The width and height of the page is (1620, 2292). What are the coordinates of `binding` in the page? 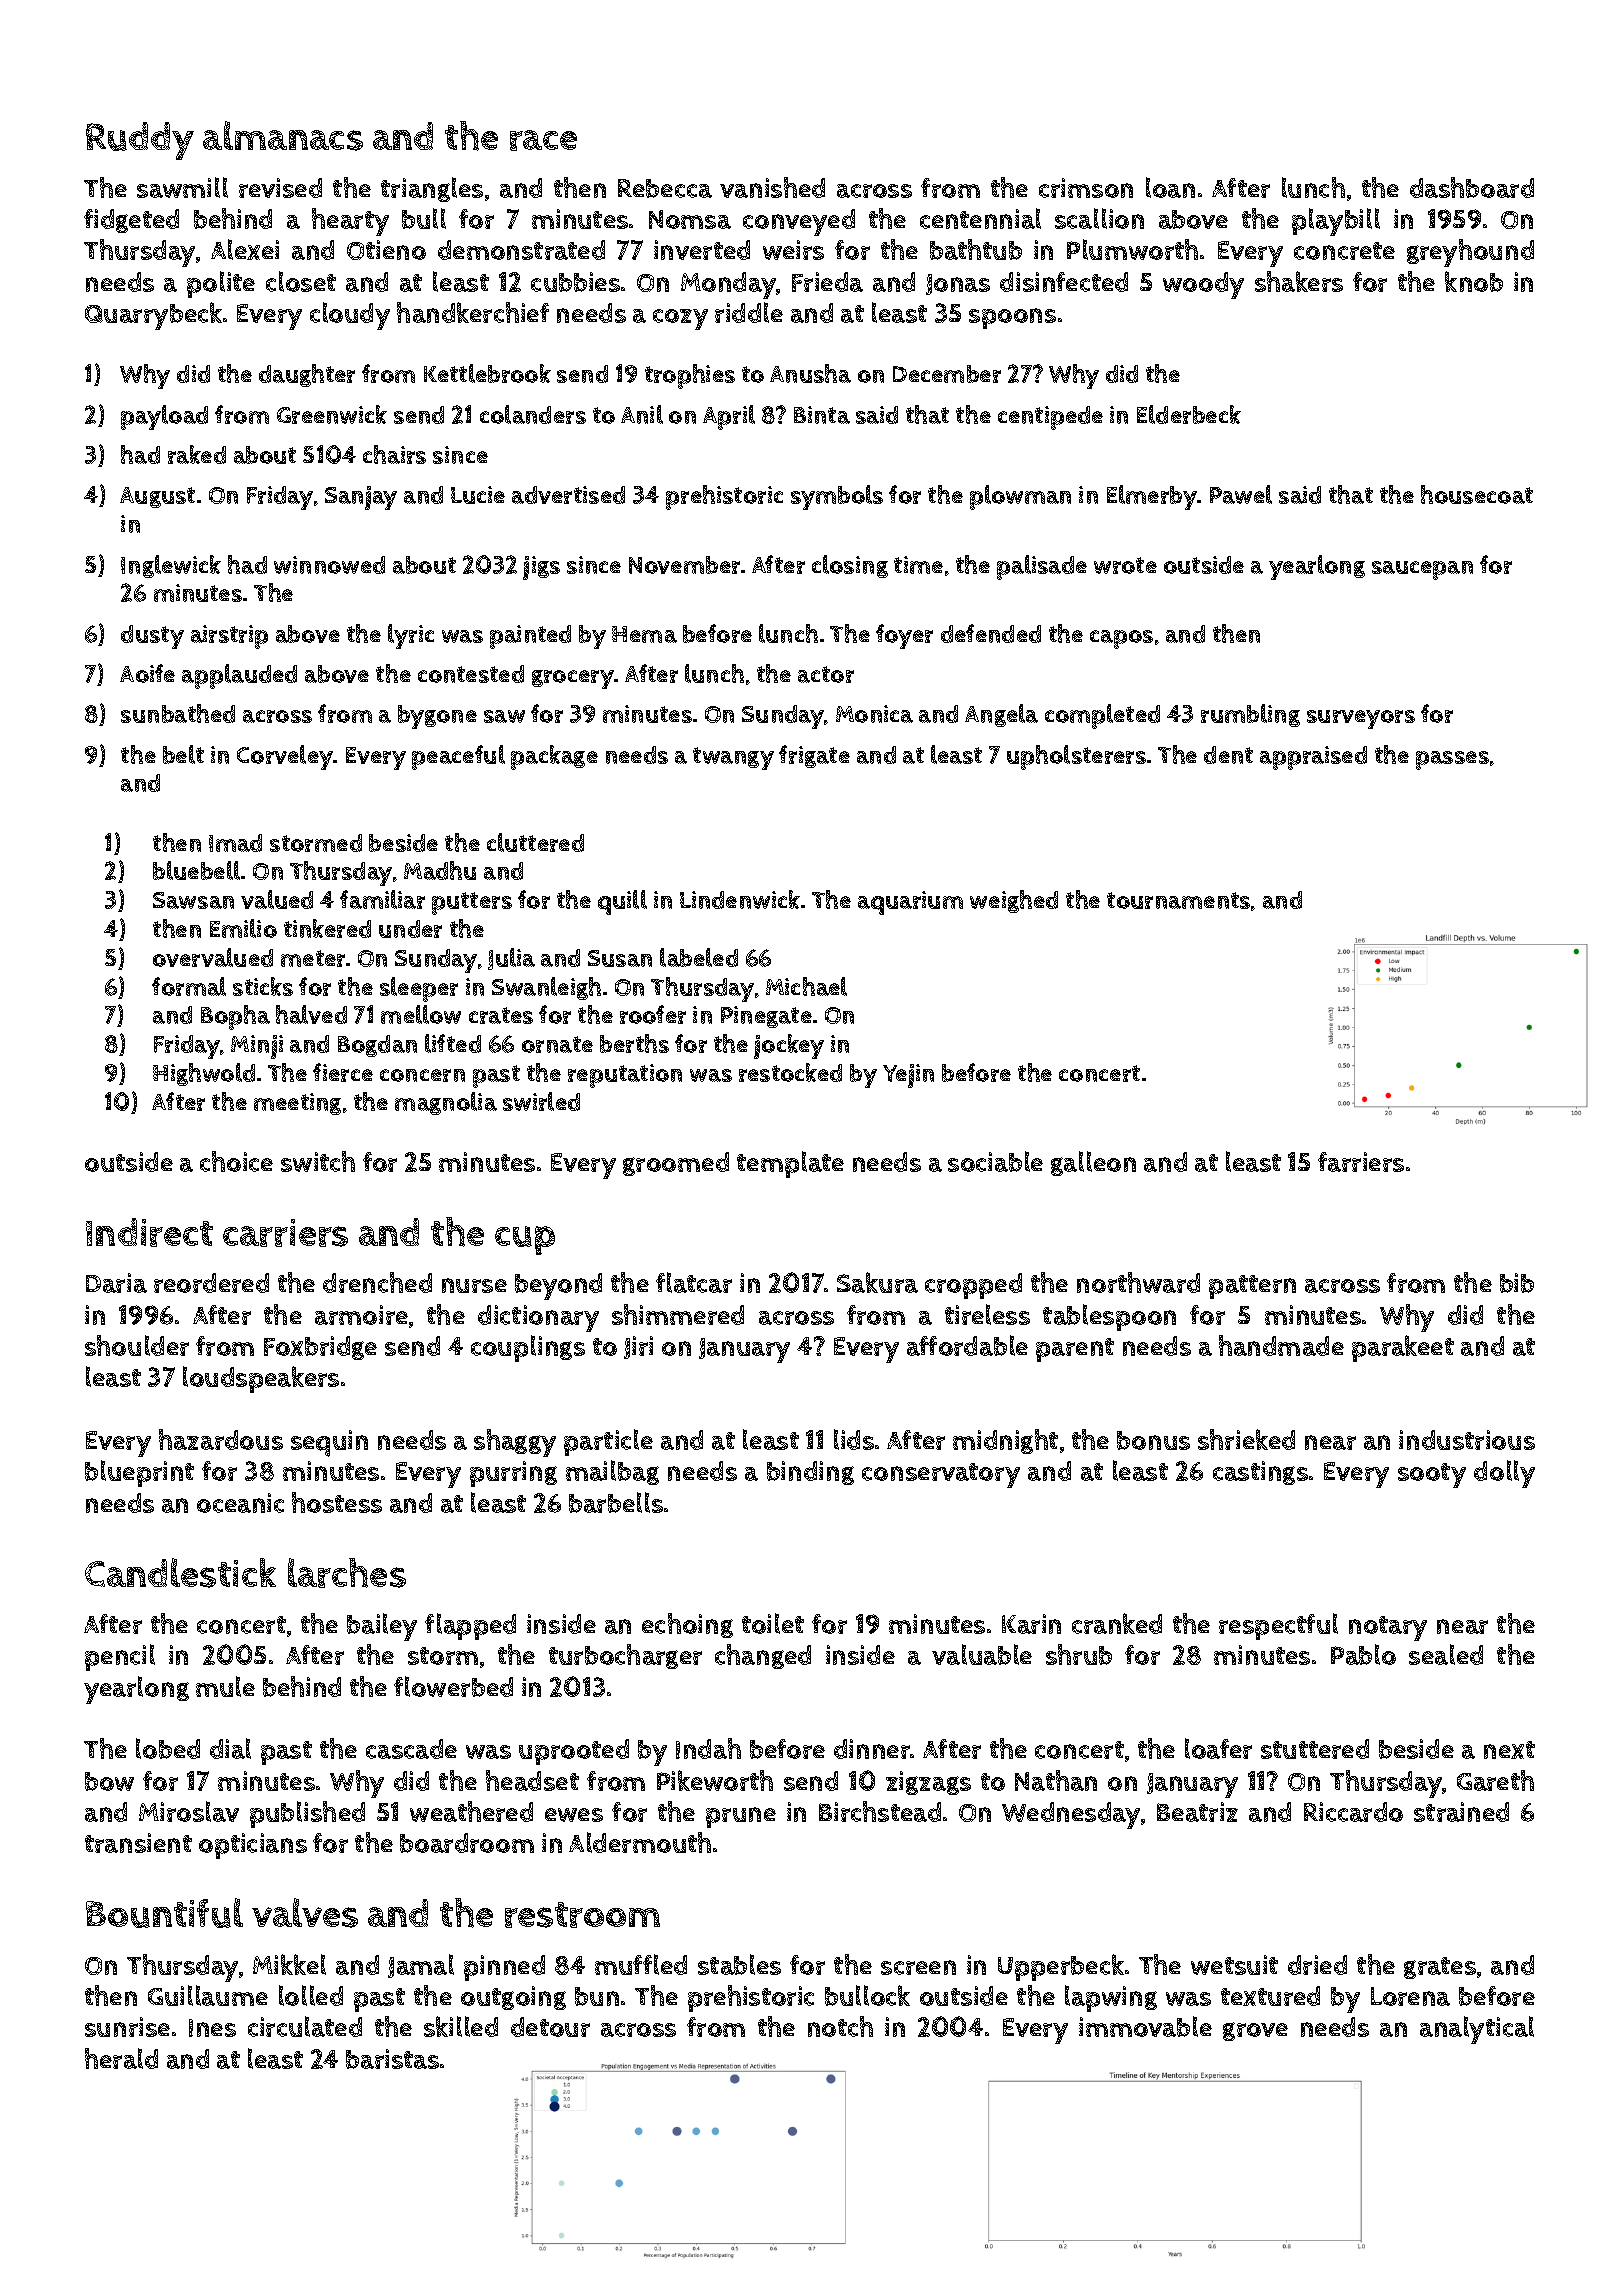 It's located at (810, 1473).
